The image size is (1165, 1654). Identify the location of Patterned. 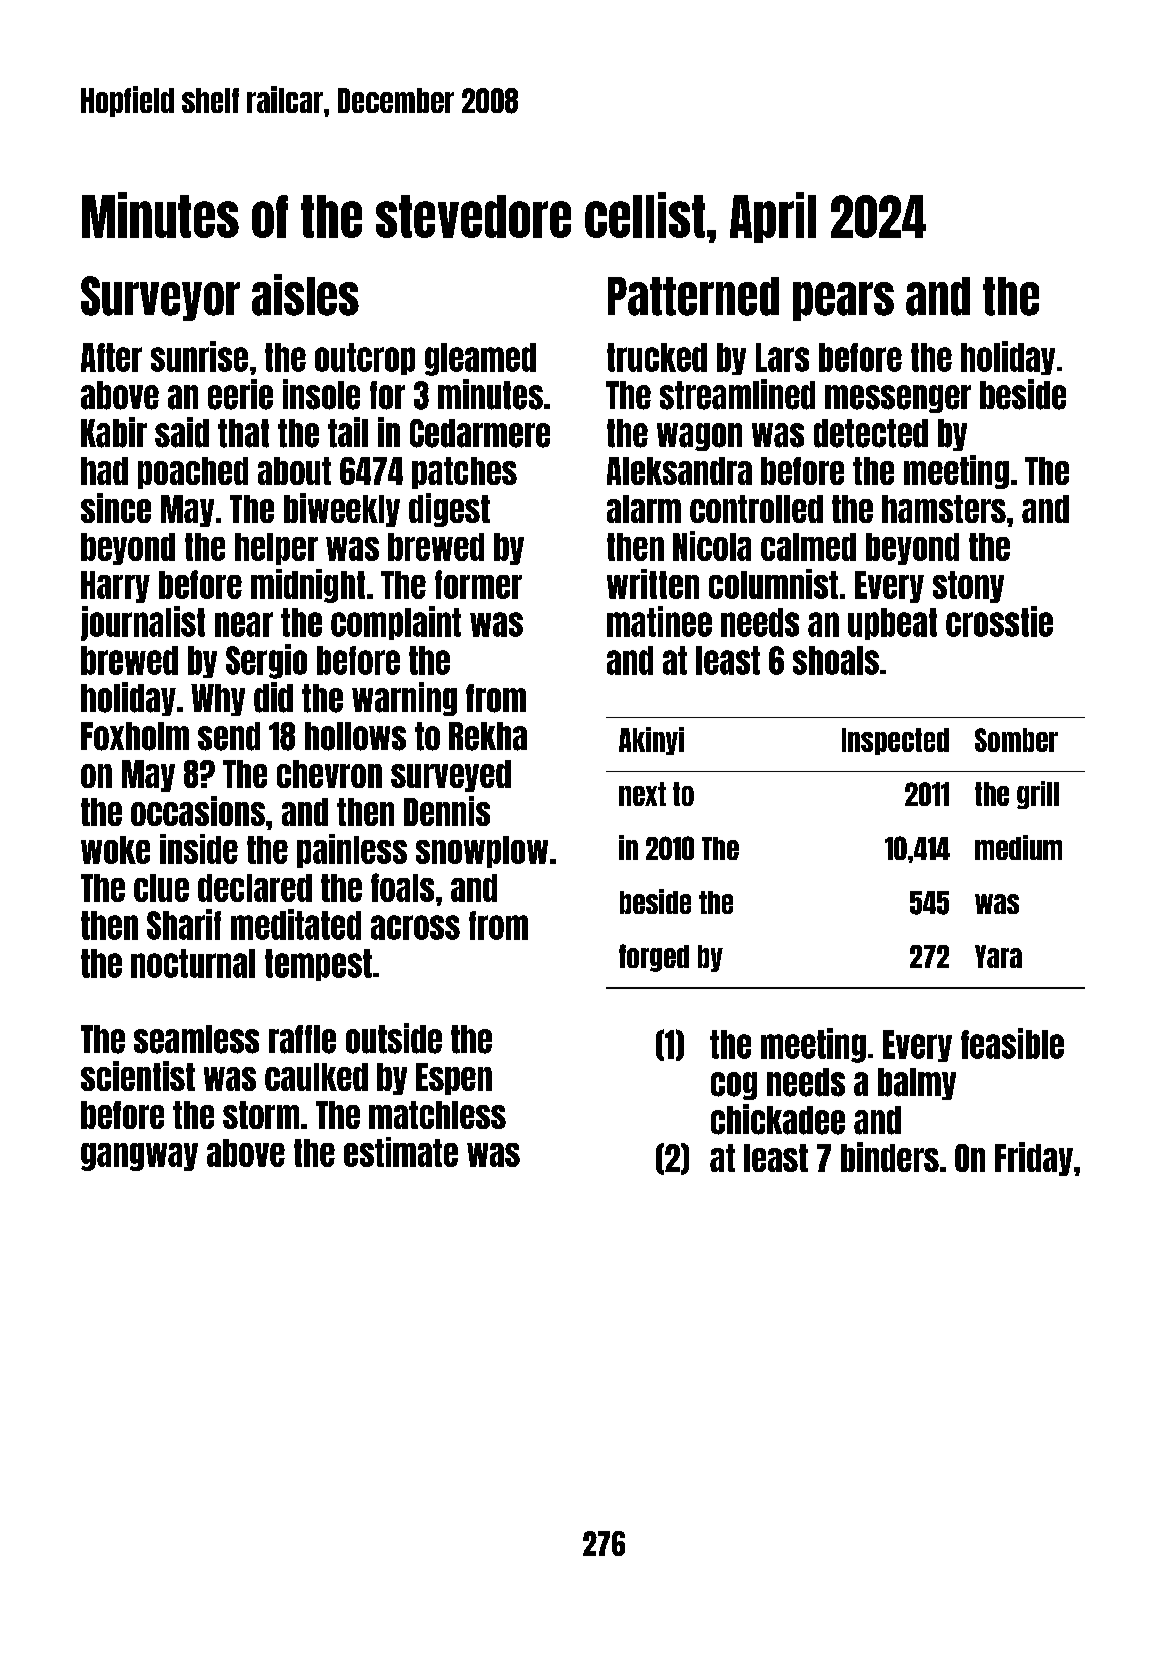
(693, 296).
